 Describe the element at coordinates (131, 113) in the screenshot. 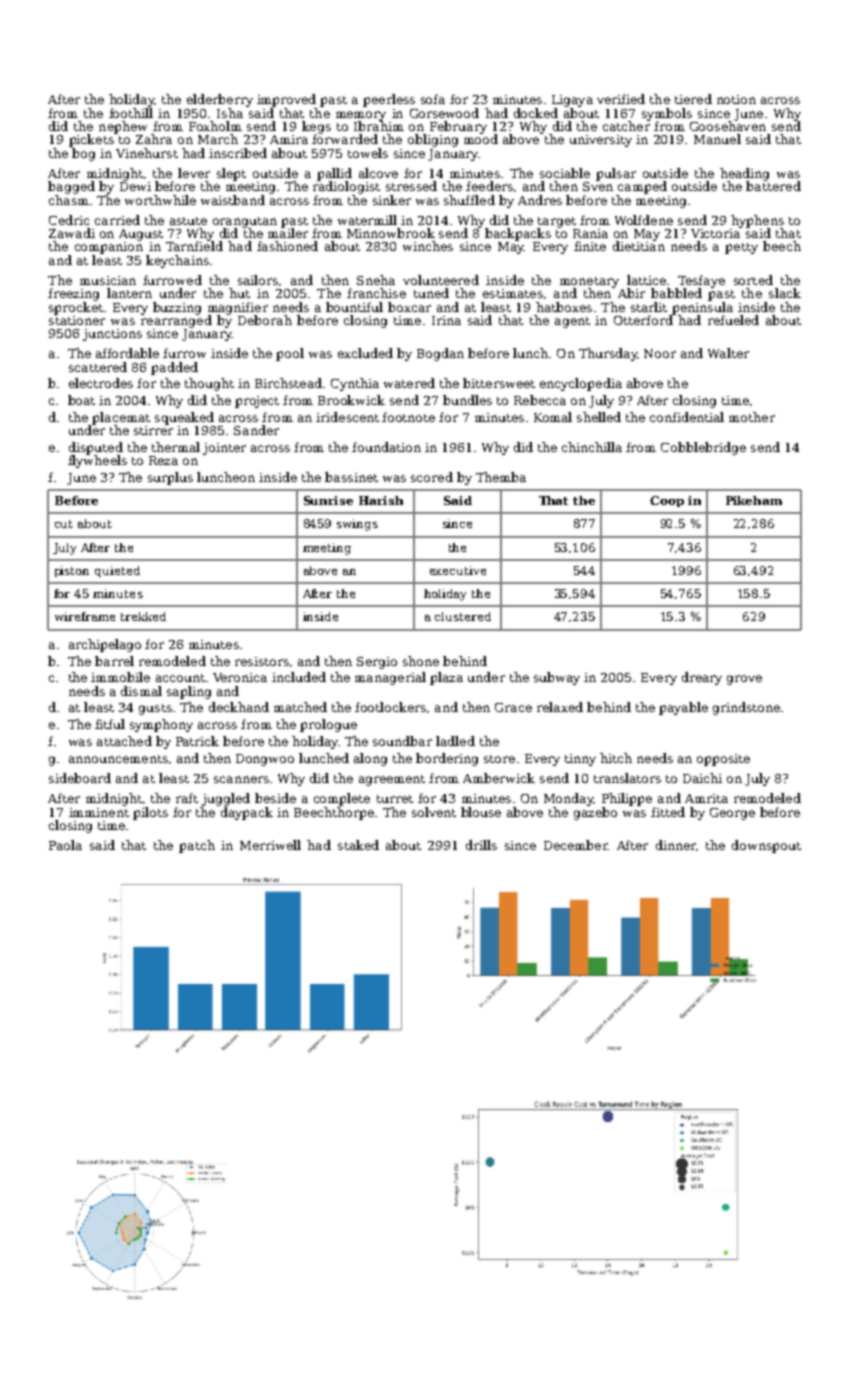

I see `foothill` at that location.
